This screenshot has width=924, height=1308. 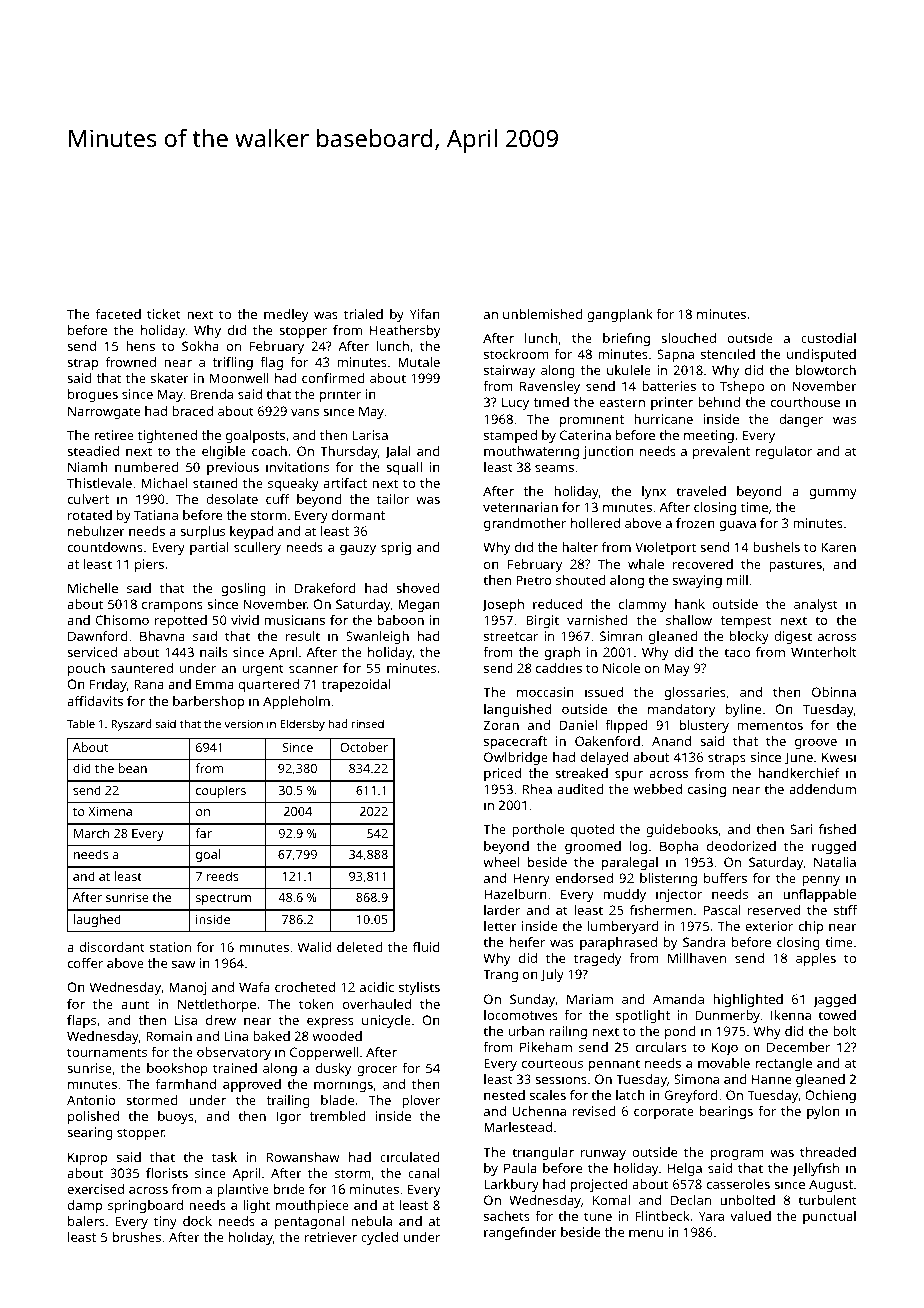 I want to click on tiny, so click(x=165, y=1222).
